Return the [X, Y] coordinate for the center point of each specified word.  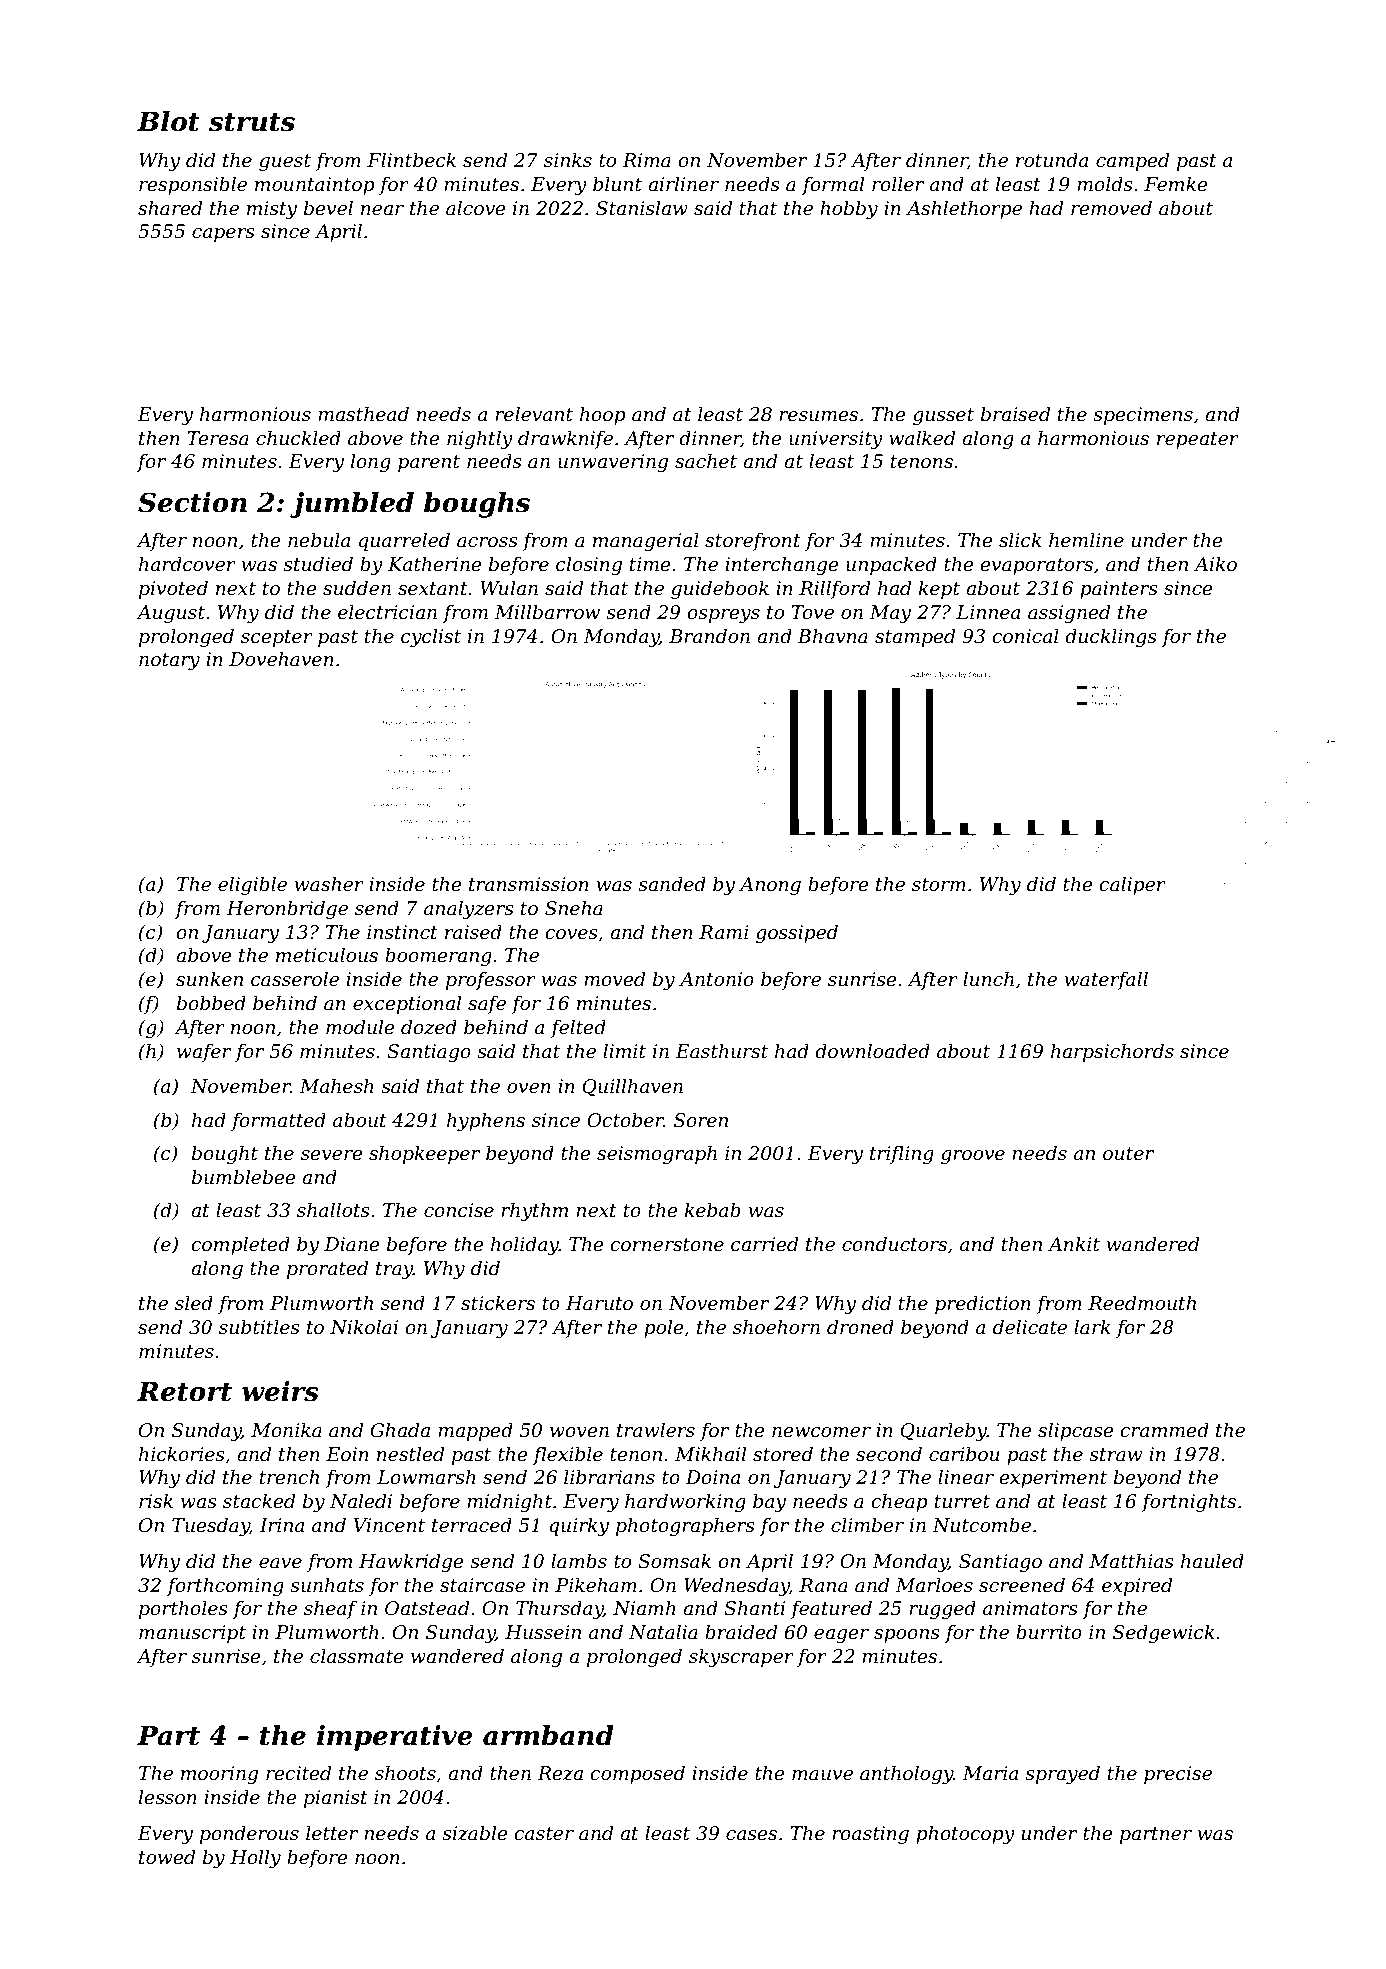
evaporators [1036, 566]
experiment [1053, 1479]
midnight [509, 1502]
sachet [706, 461]
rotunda [1052, 160]
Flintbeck [411, 160]
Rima [646, 160]
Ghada [400, 1430]
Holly [255, 1858]
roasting [870, 1835]
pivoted [173, 589]
